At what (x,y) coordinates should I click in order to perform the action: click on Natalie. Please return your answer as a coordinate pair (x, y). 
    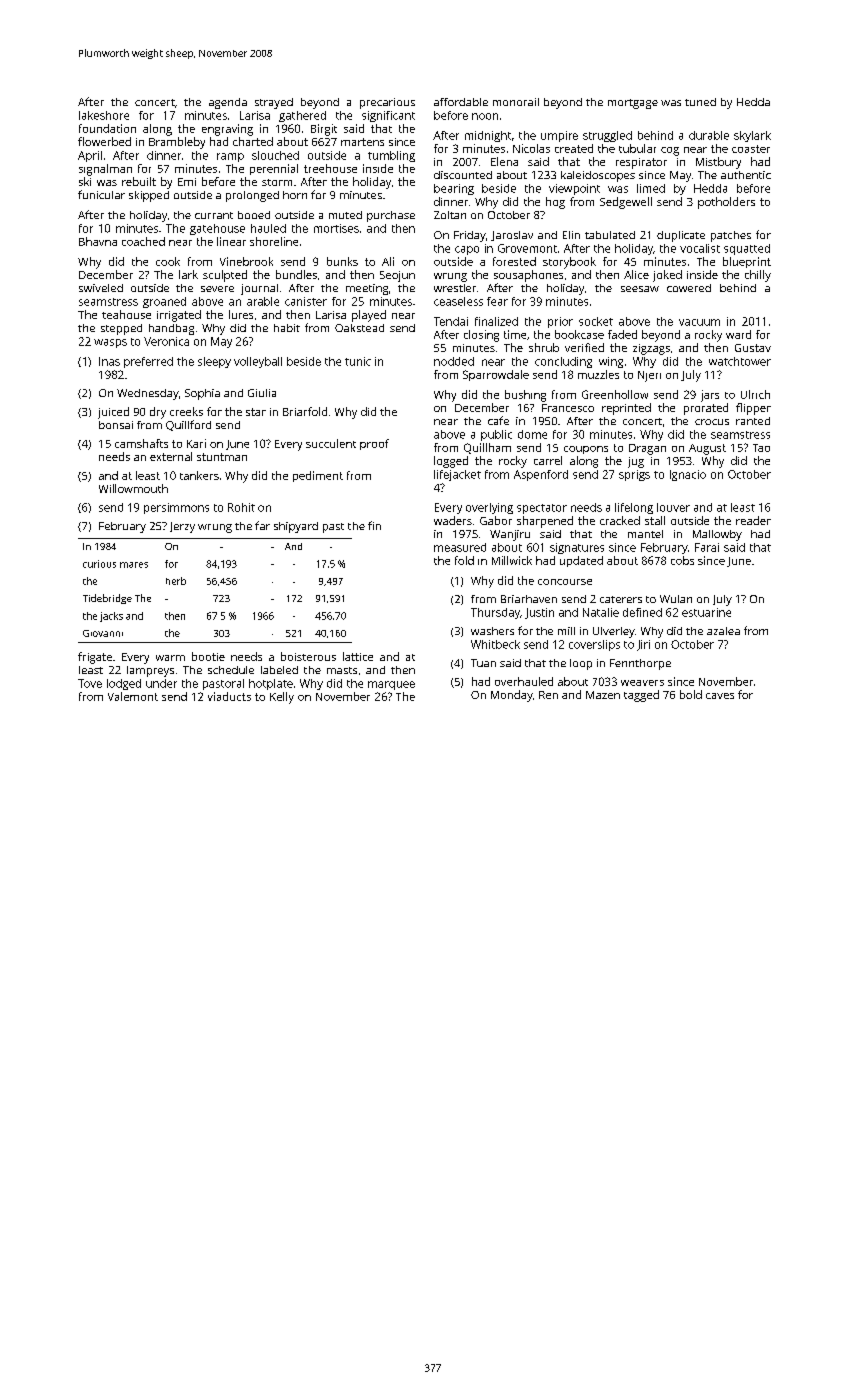
    Looking at the image, I should click on (601, 612).
